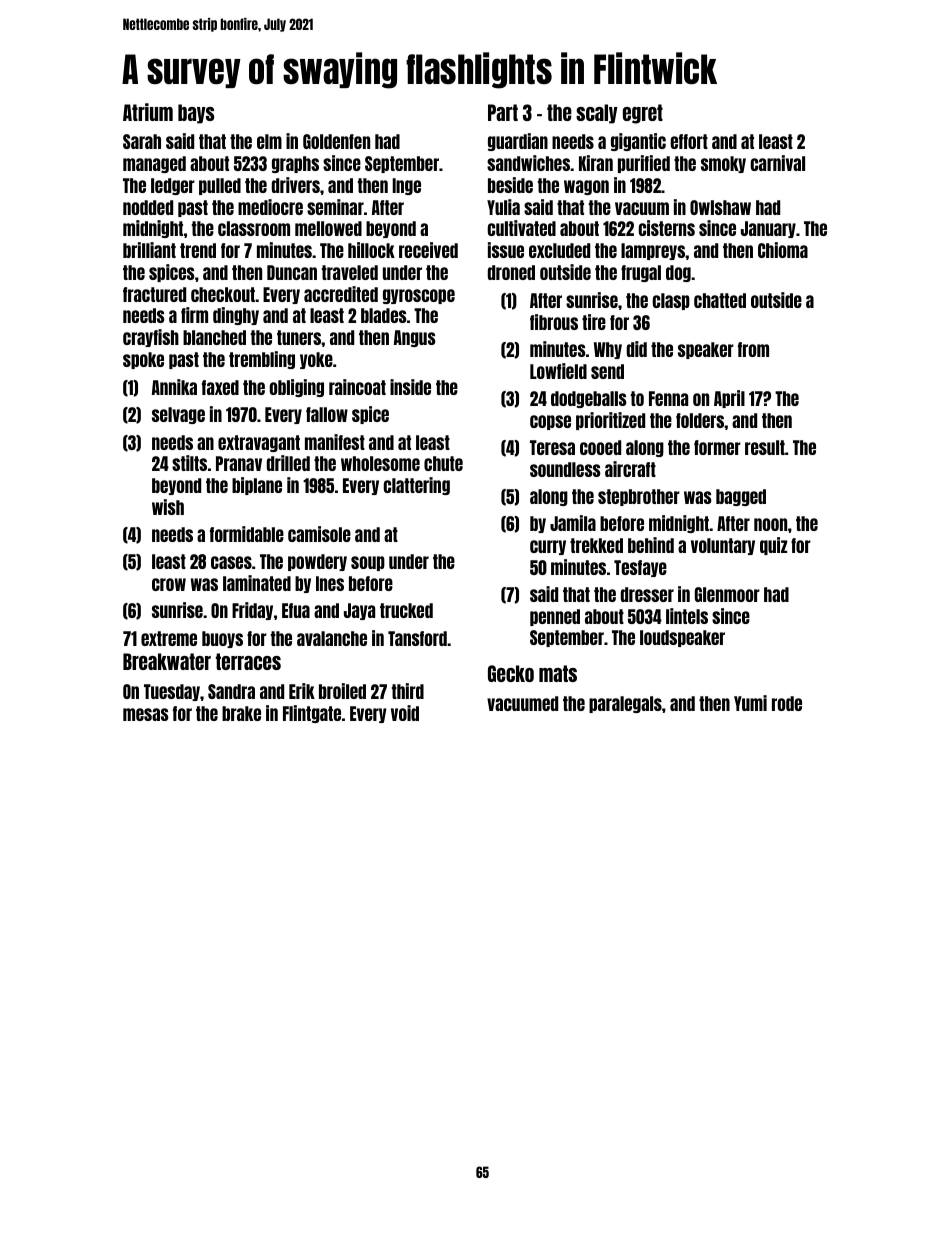  What do you see at coordinates (558, 673) in the page?
I see `mats` at bounding box center [558, 673].
